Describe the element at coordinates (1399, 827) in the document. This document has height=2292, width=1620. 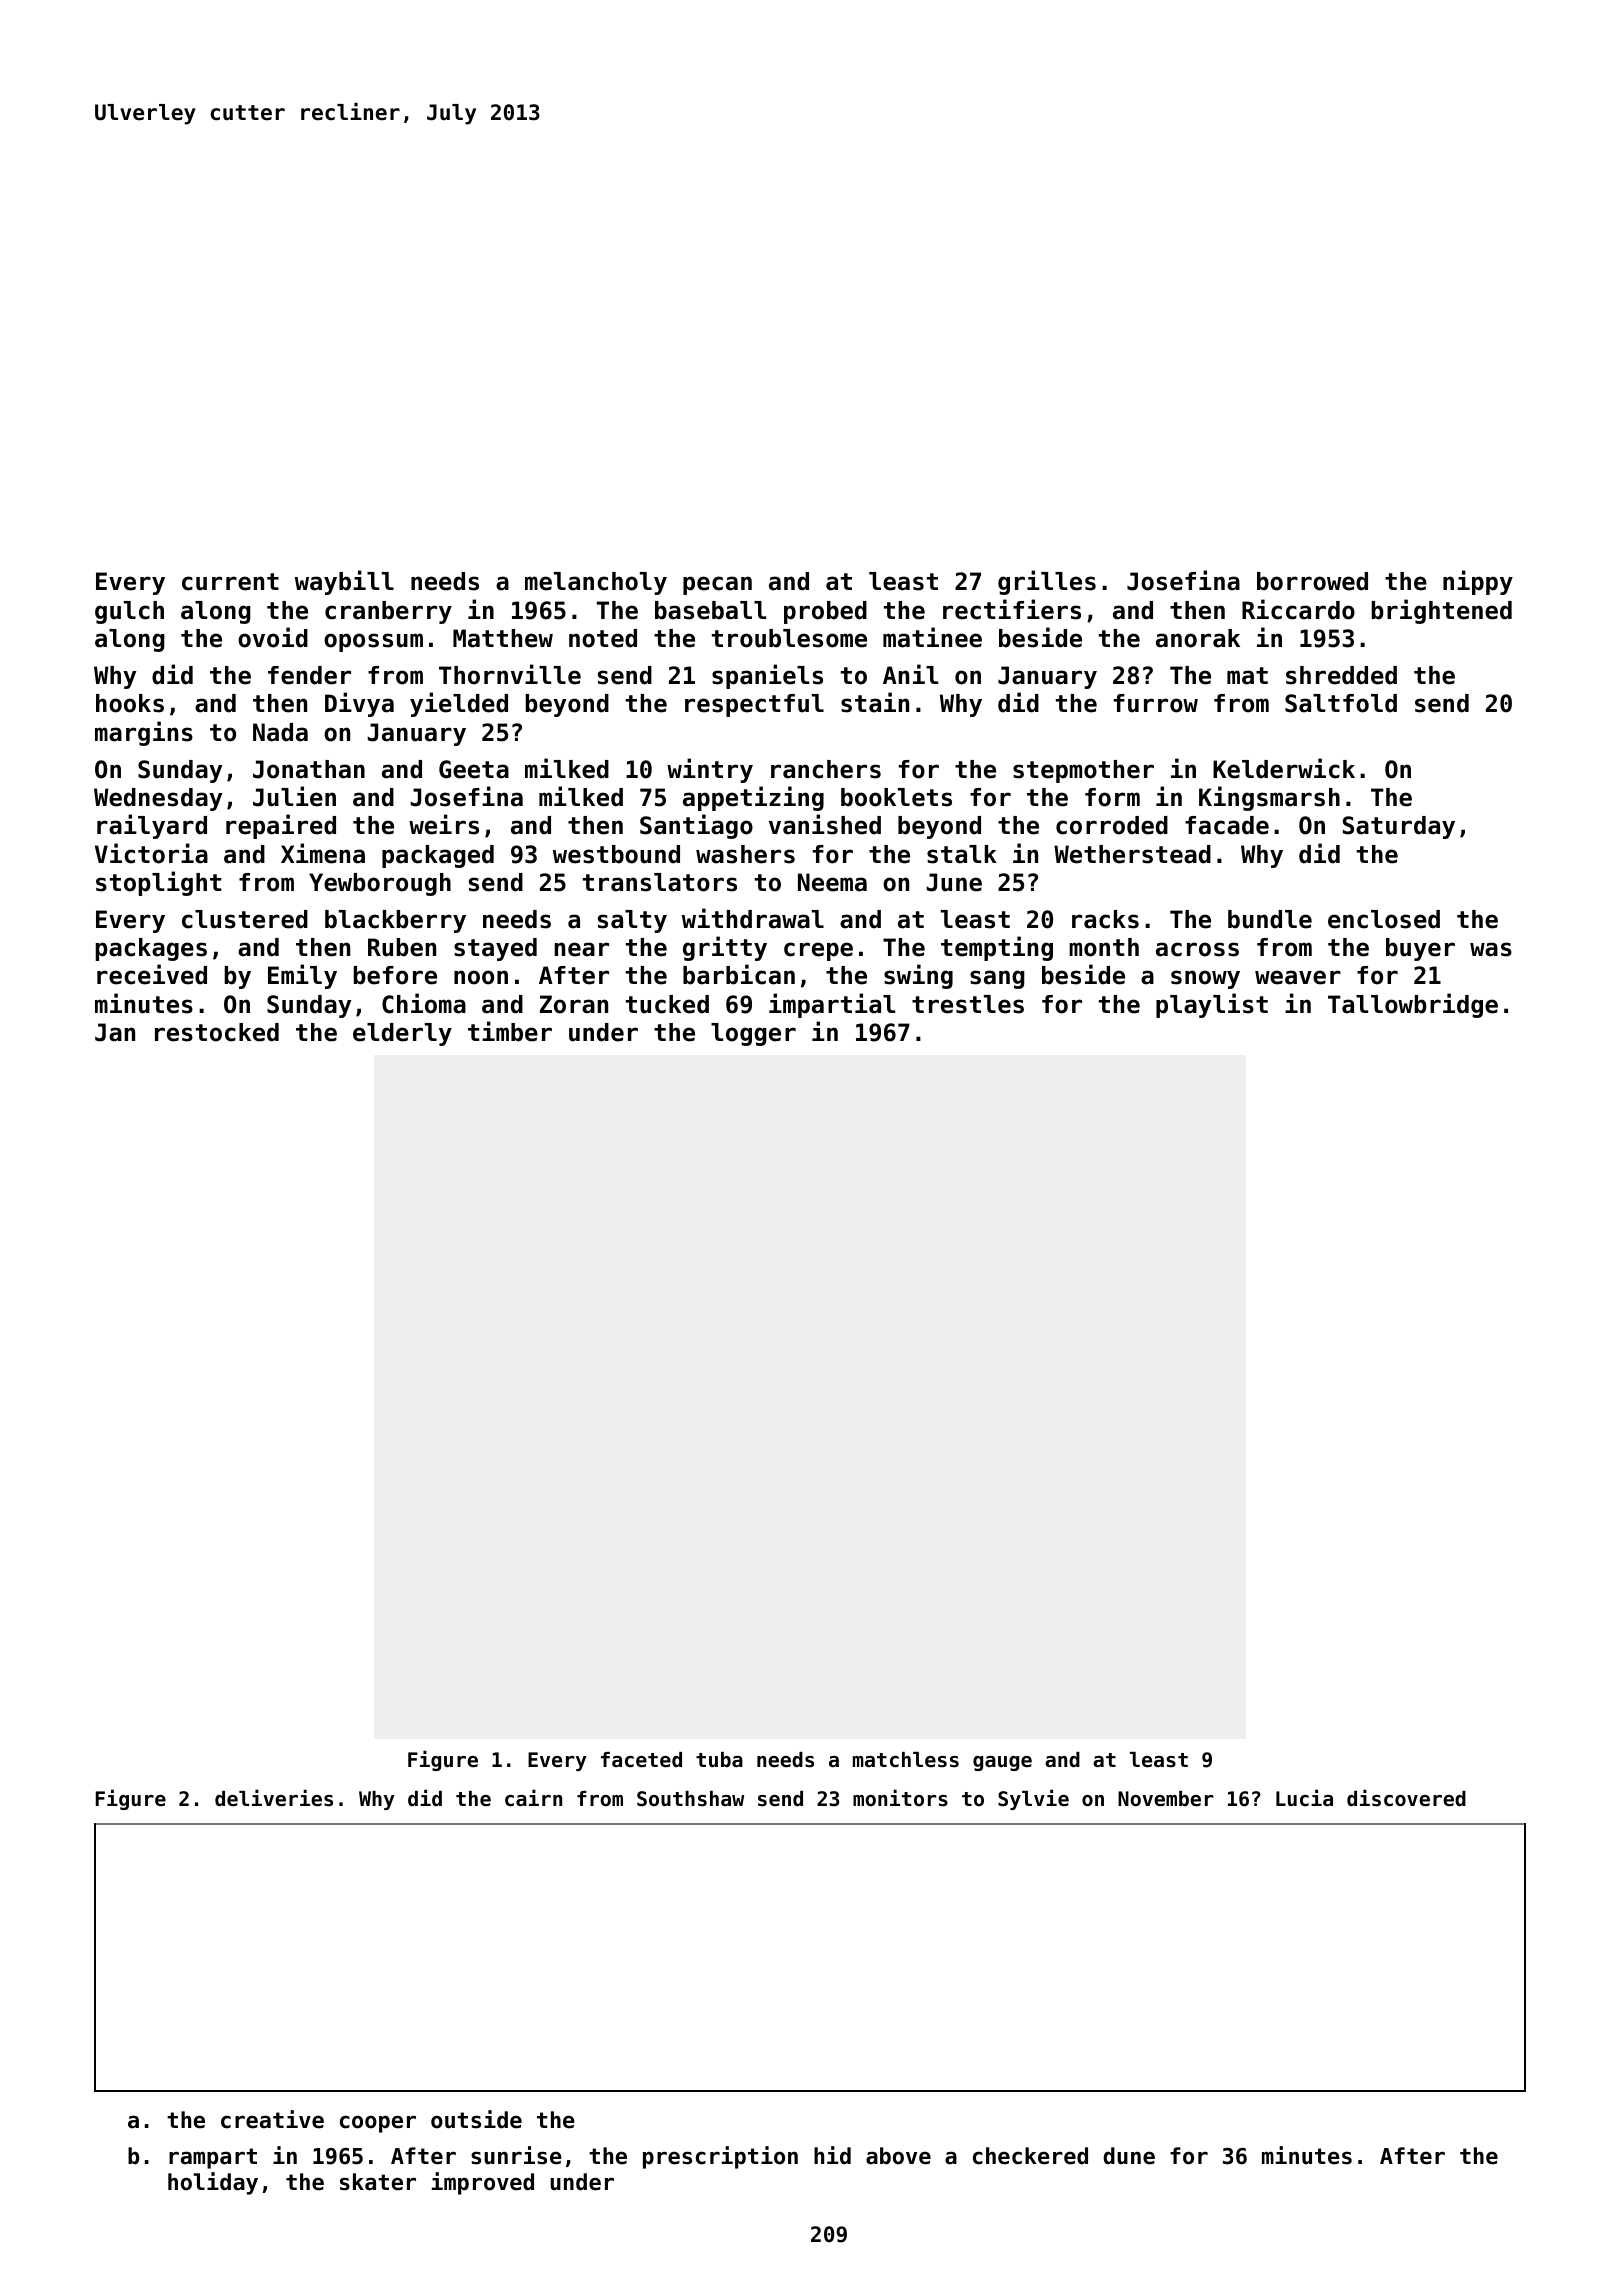
I see `Saturday` at that location.
